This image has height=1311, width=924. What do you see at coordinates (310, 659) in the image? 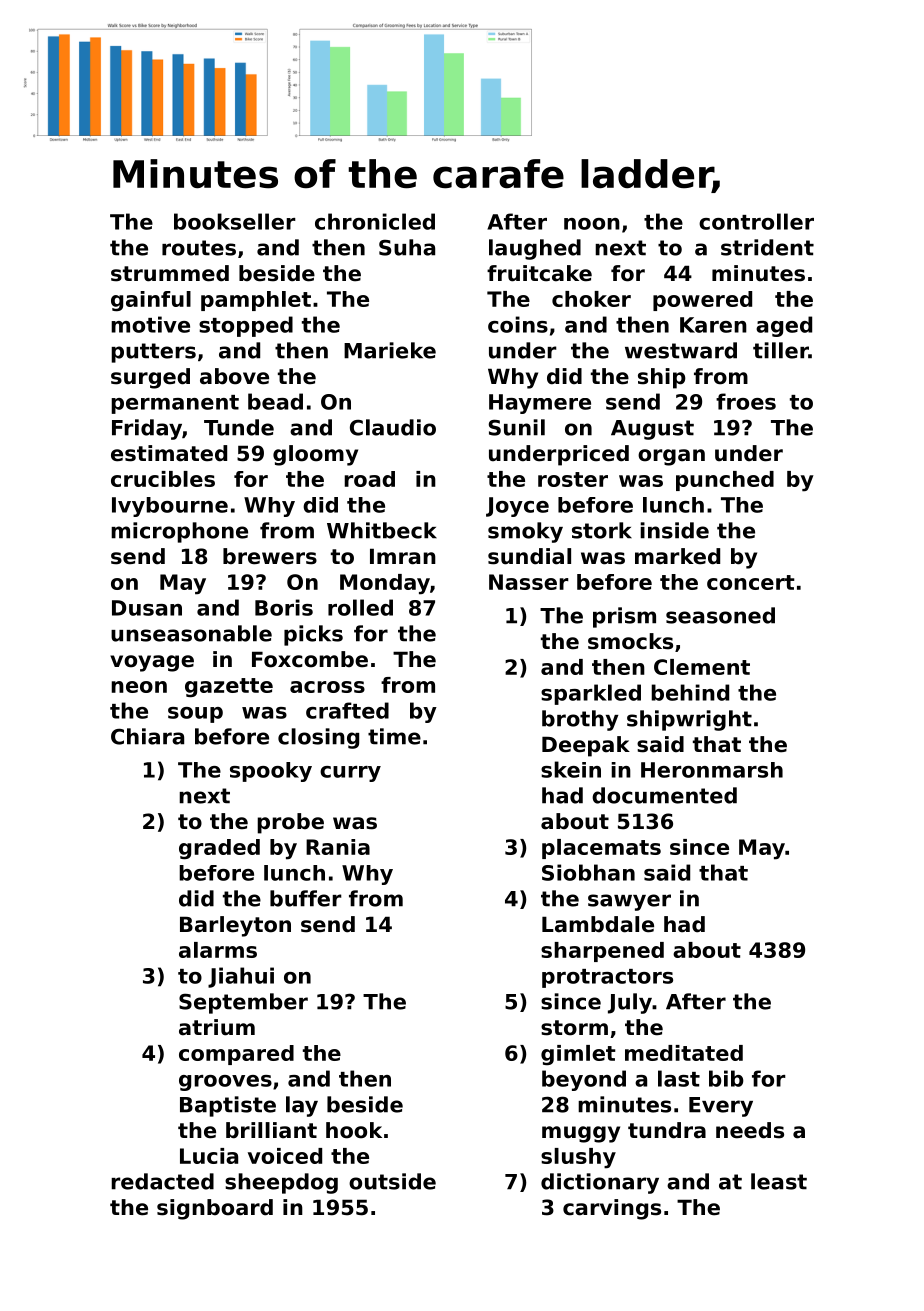
I see `Foxcombe` at bounding box center [310, 659].
